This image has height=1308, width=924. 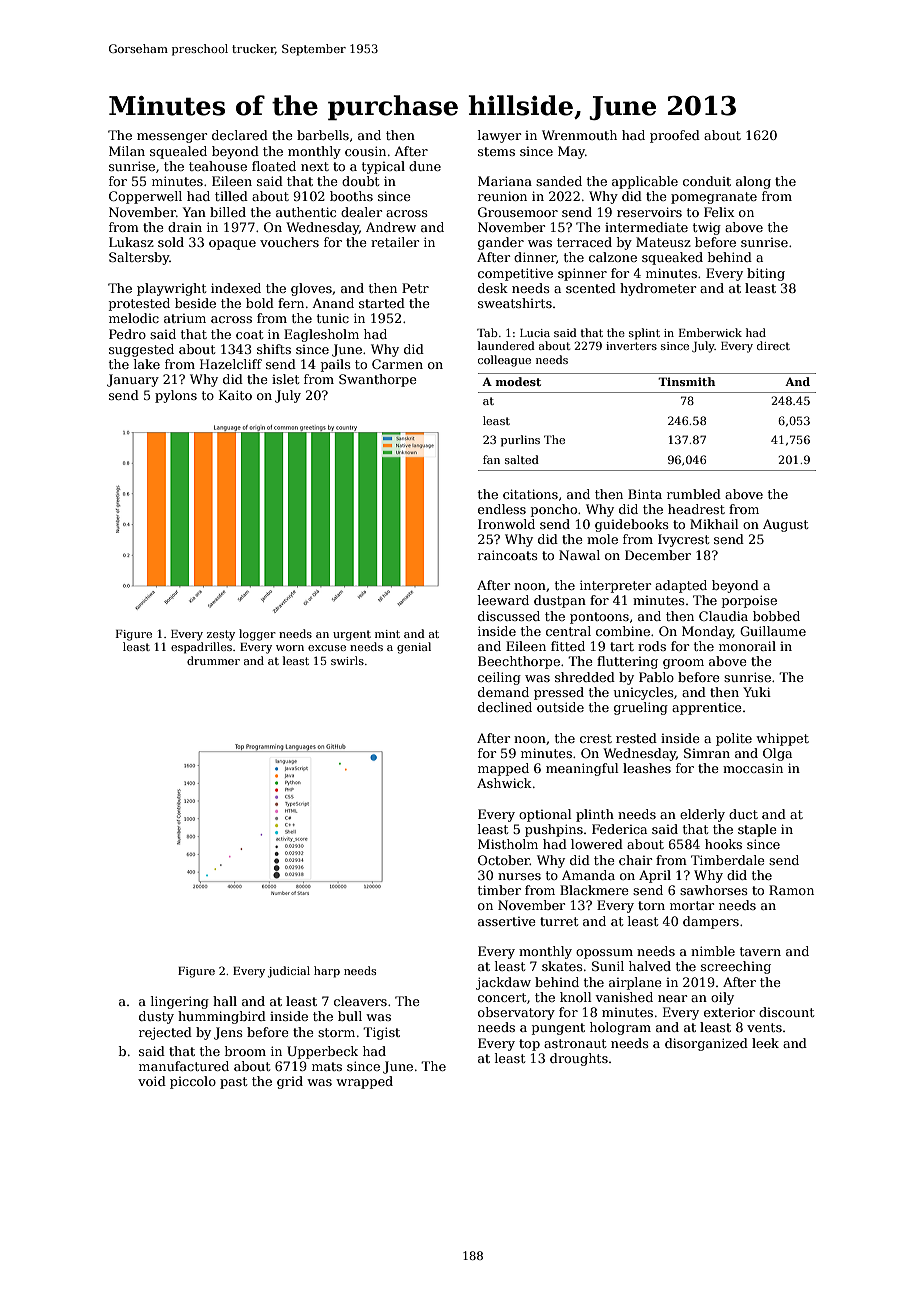 What do you see at coordinates (364, 1082) in the image?
I see `wrapped` at bounding box center [364, 1082].
